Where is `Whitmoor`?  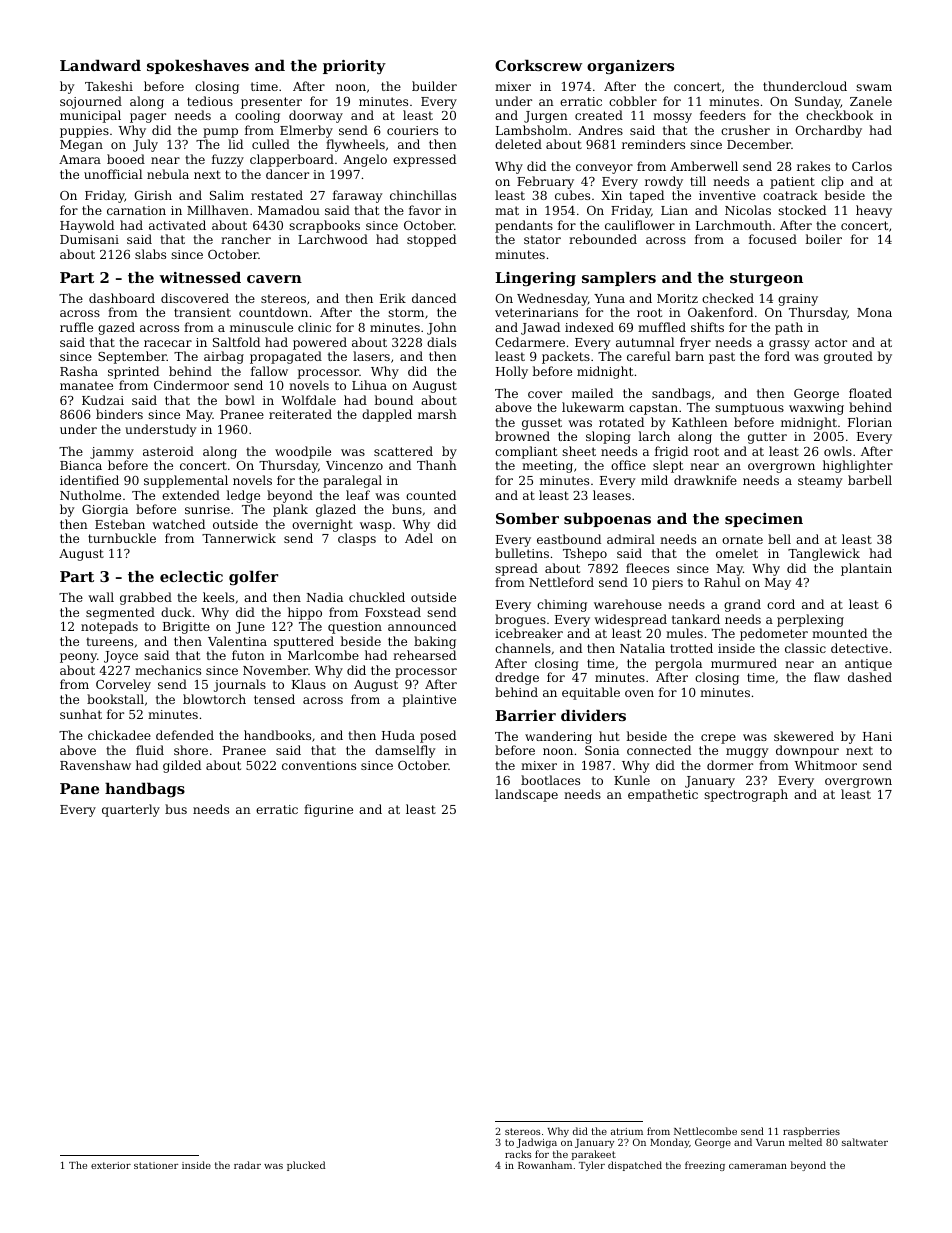
Whitmoor is located at coordinates (826, 765).
